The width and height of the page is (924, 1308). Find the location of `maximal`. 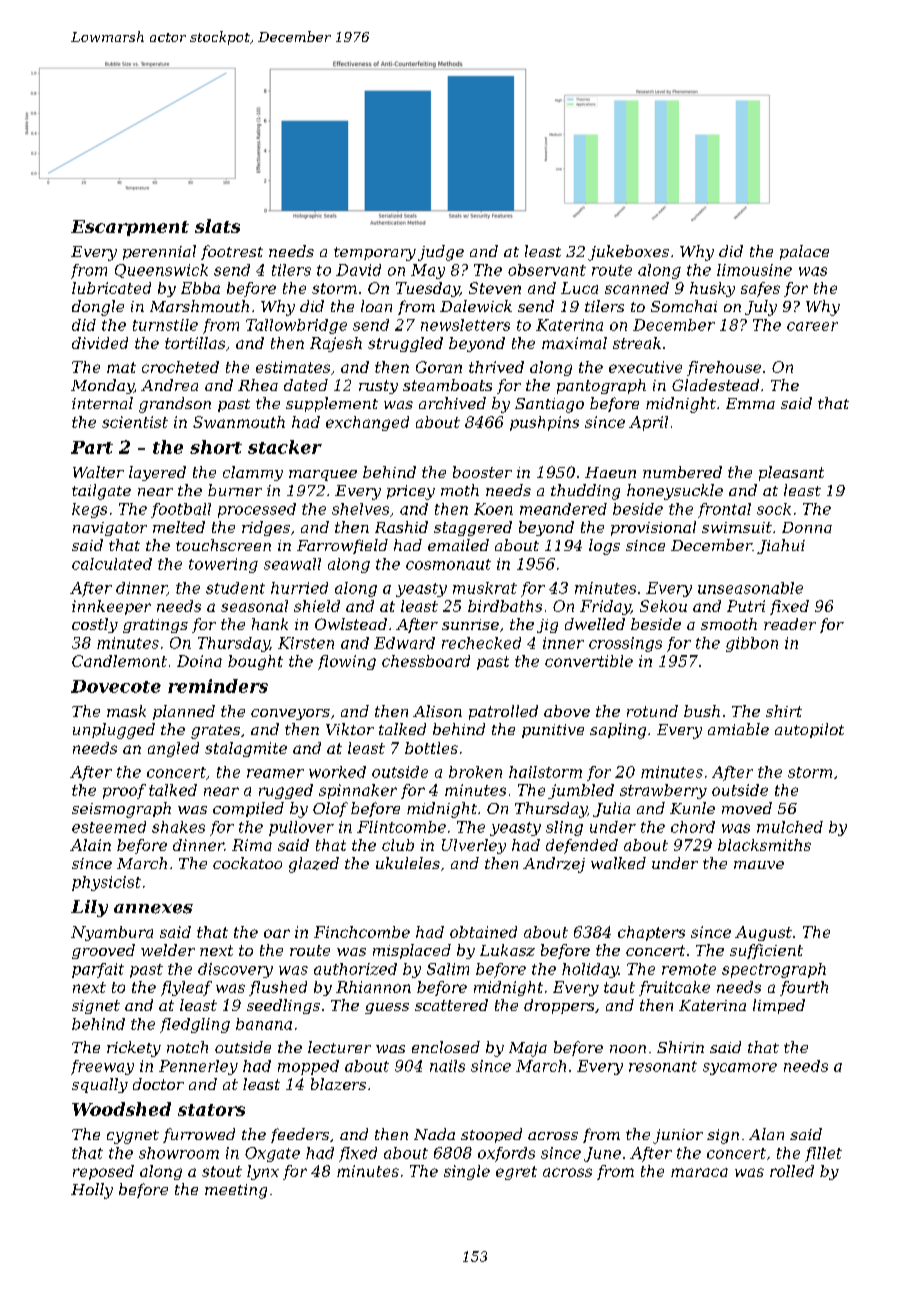

maximal is located at coordinates (574, 343).
